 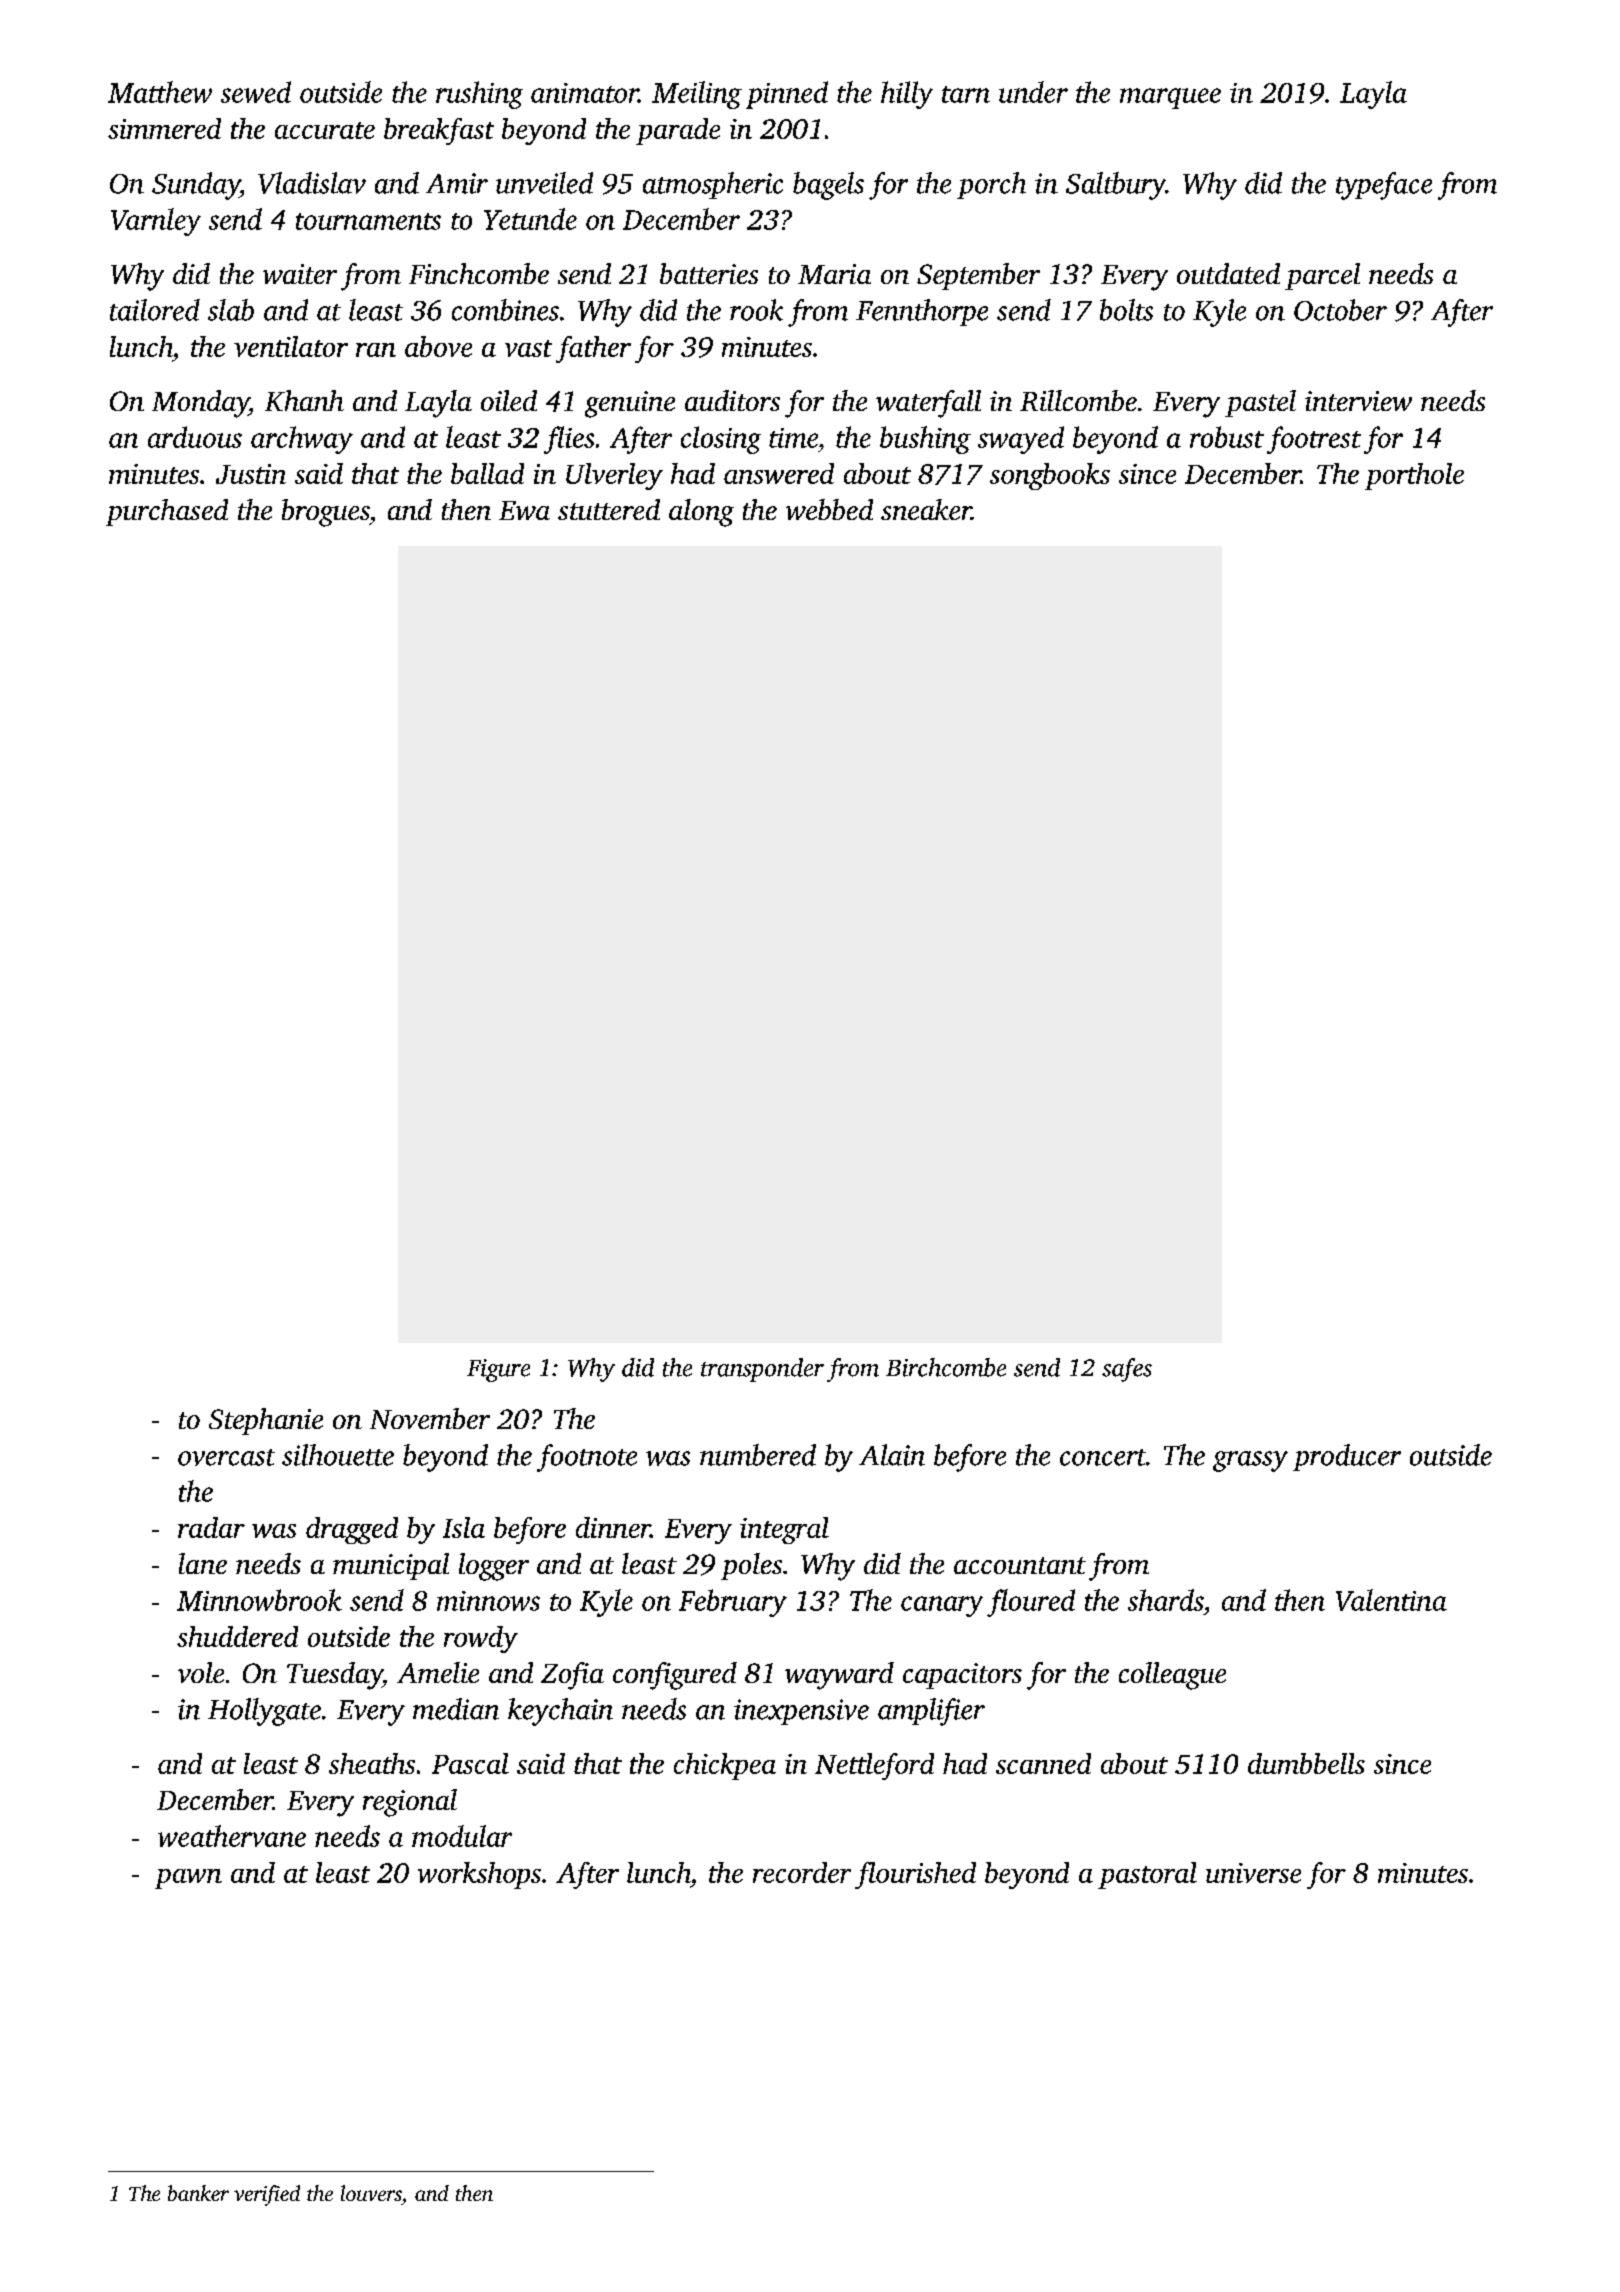 I want to click on Stephanie, so click(x=266, y=1421).
